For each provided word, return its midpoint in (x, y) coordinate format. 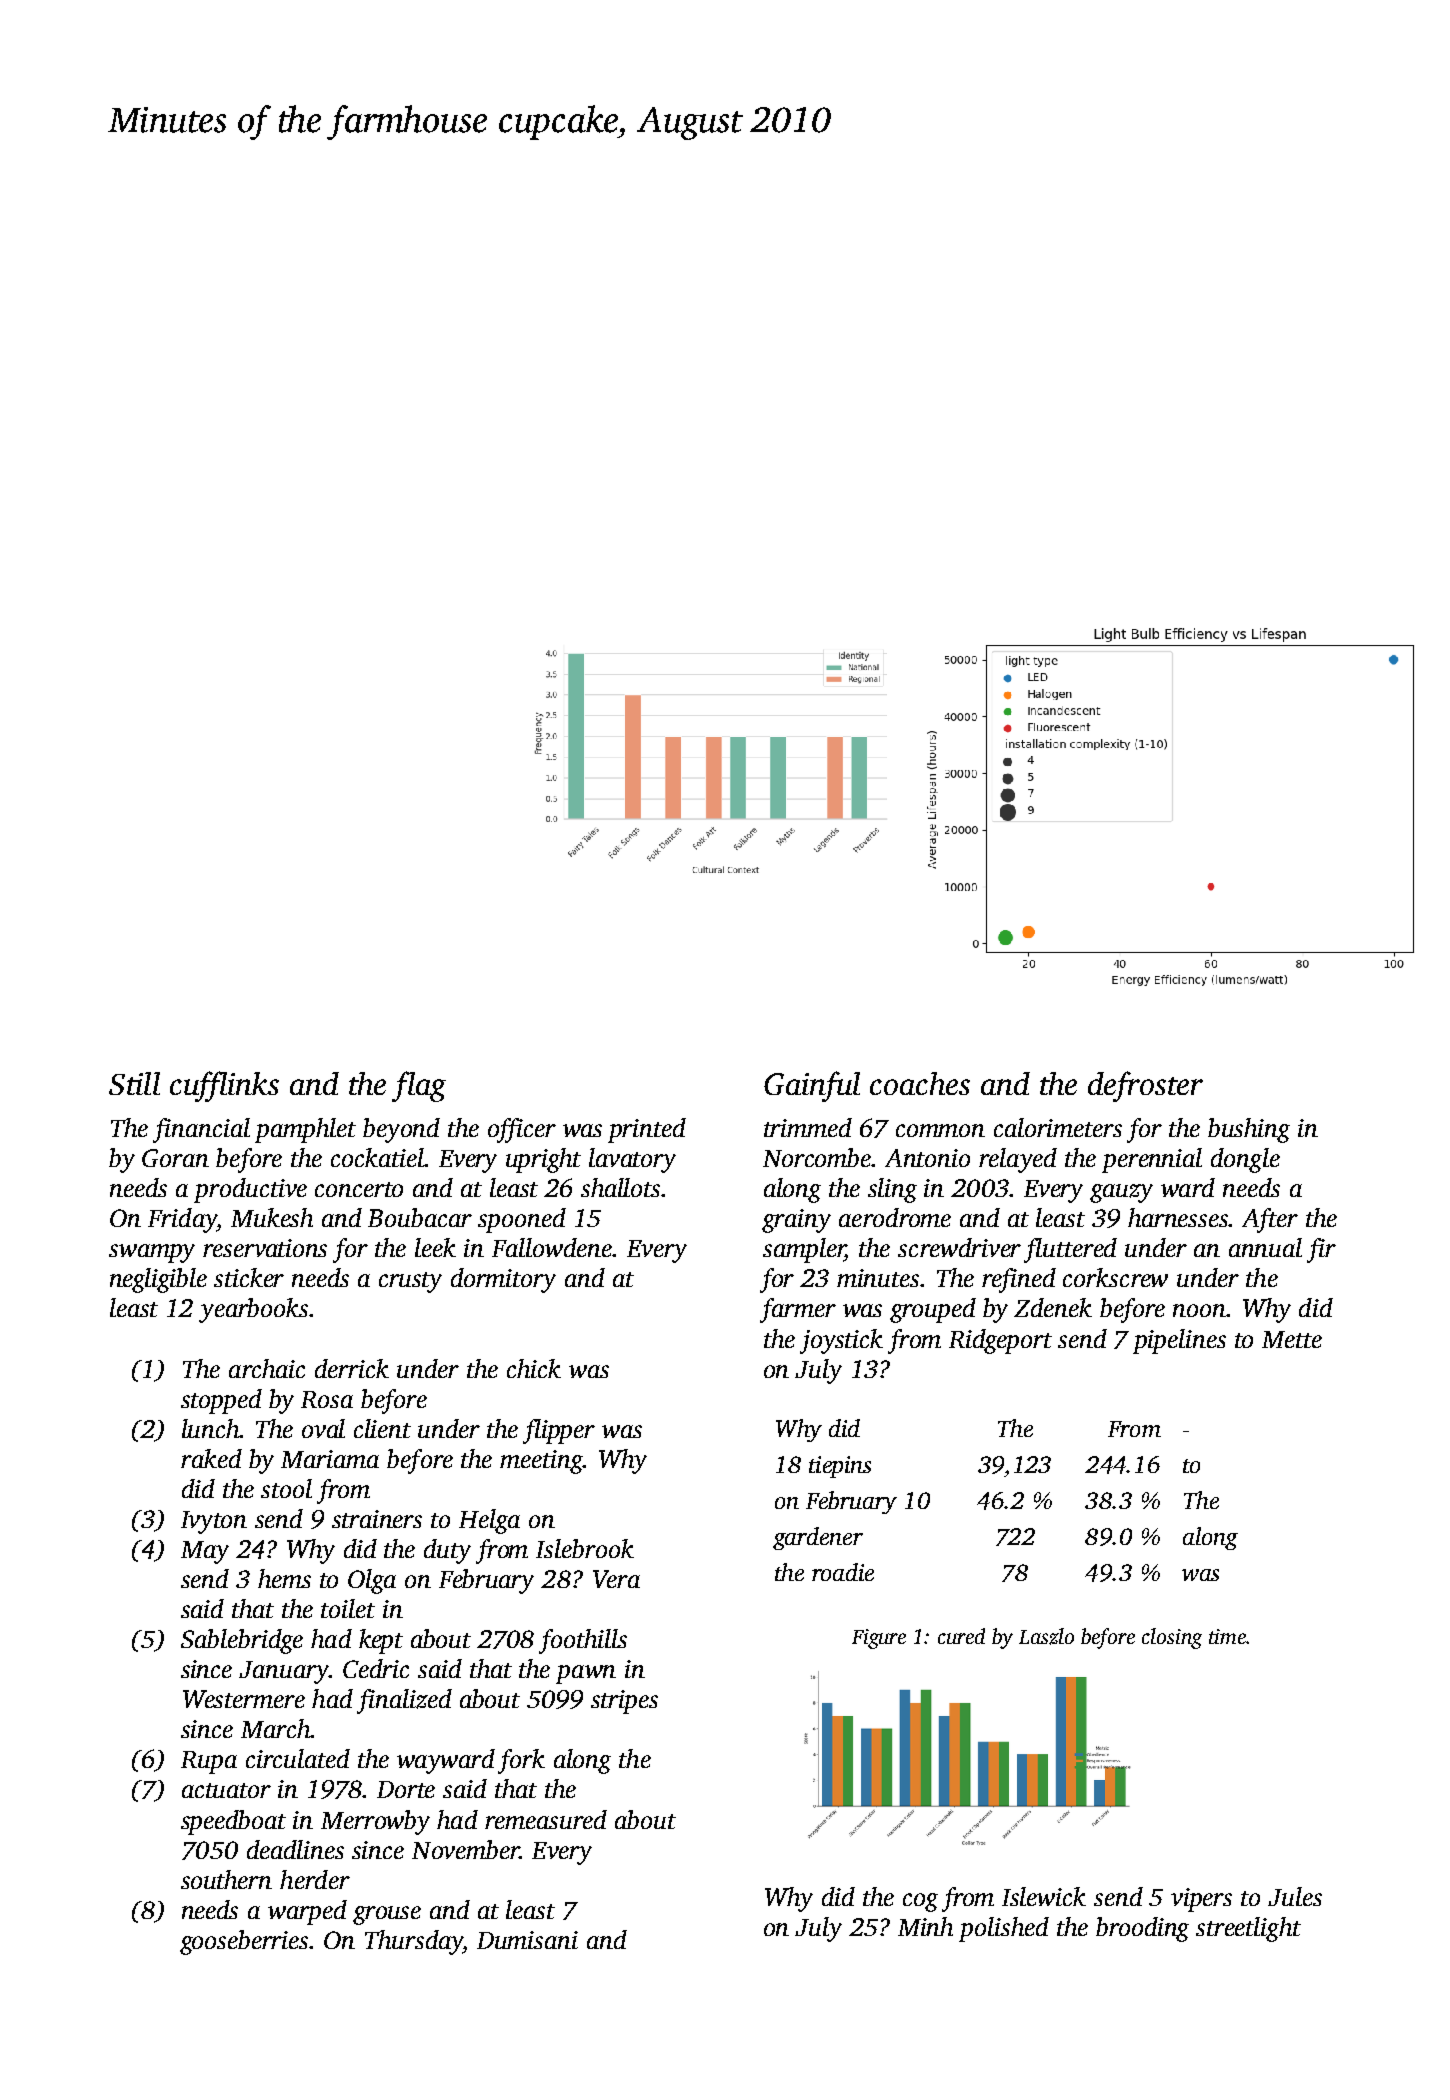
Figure (879, 1639)
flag (419, 1086)
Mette (1292, 1339)
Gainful (812, 1086)
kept (381, 1641)
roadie (843, 1572)
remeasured (546, 1819)
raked (211, 1458)
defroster (1145, 1086)
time (1227, 1636)
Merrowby (375, 1822)
